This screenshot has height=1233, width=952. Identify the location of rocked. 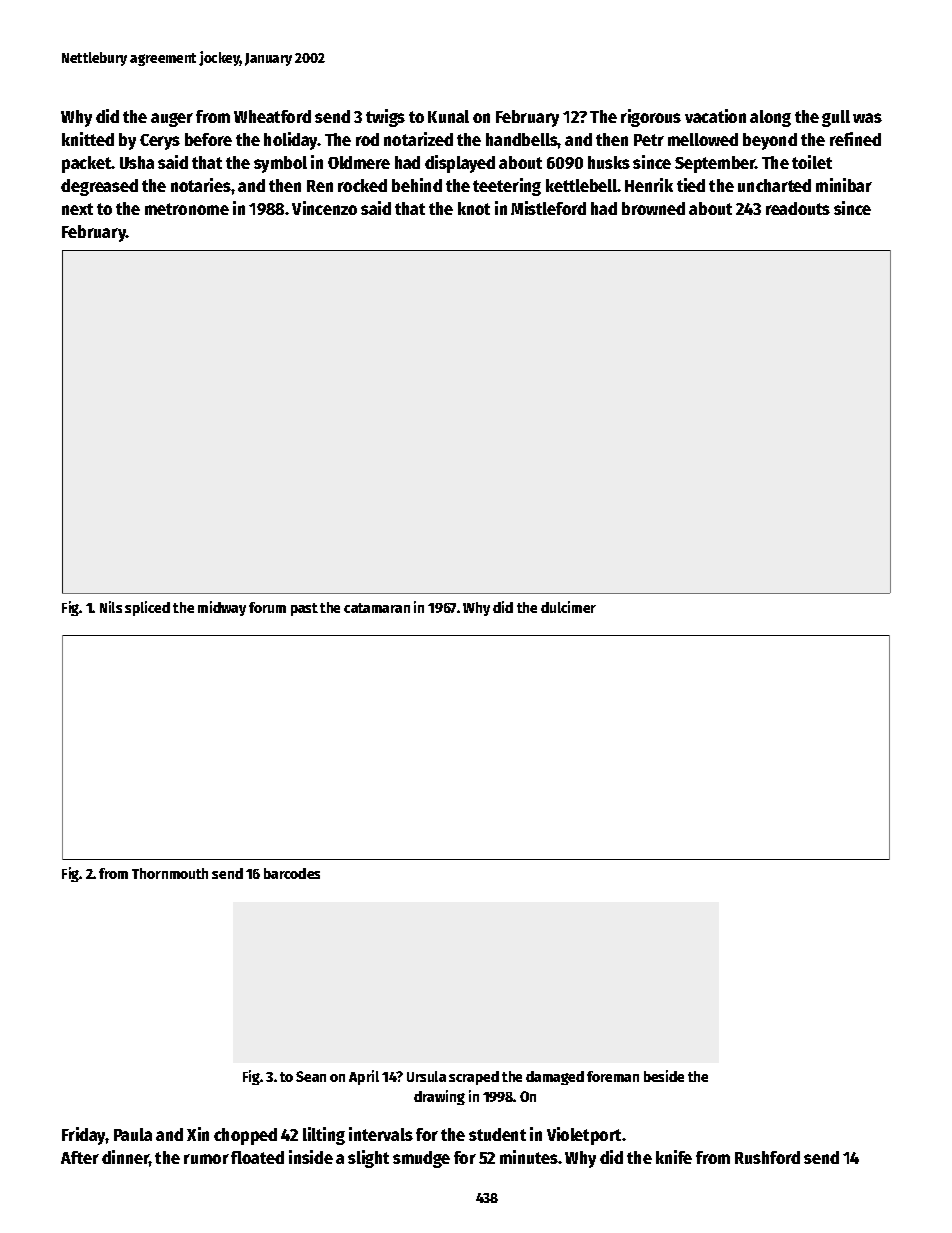
(362, 185).
